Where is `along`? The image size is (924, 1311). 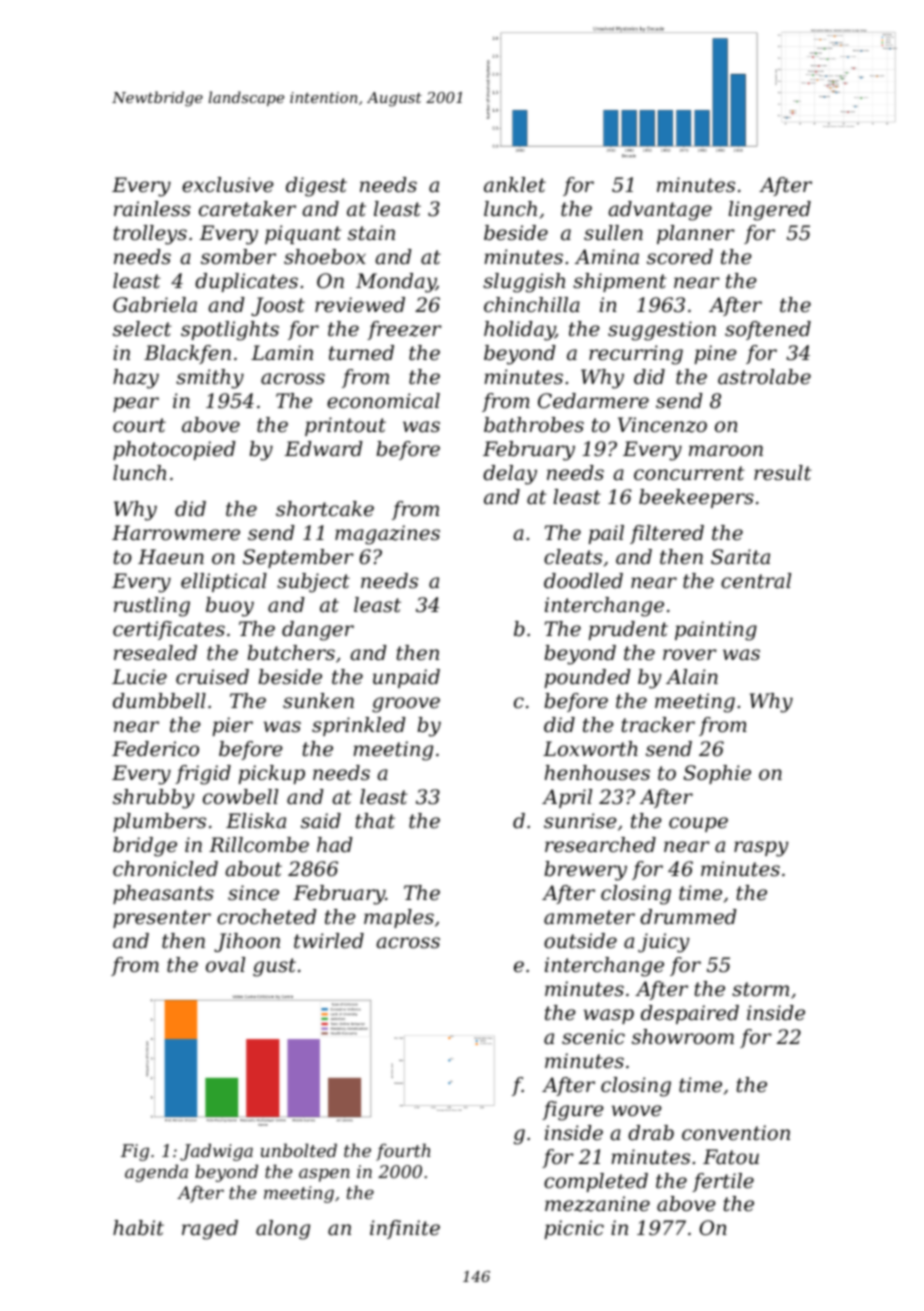 along is located at coordinates (283, 1230).
